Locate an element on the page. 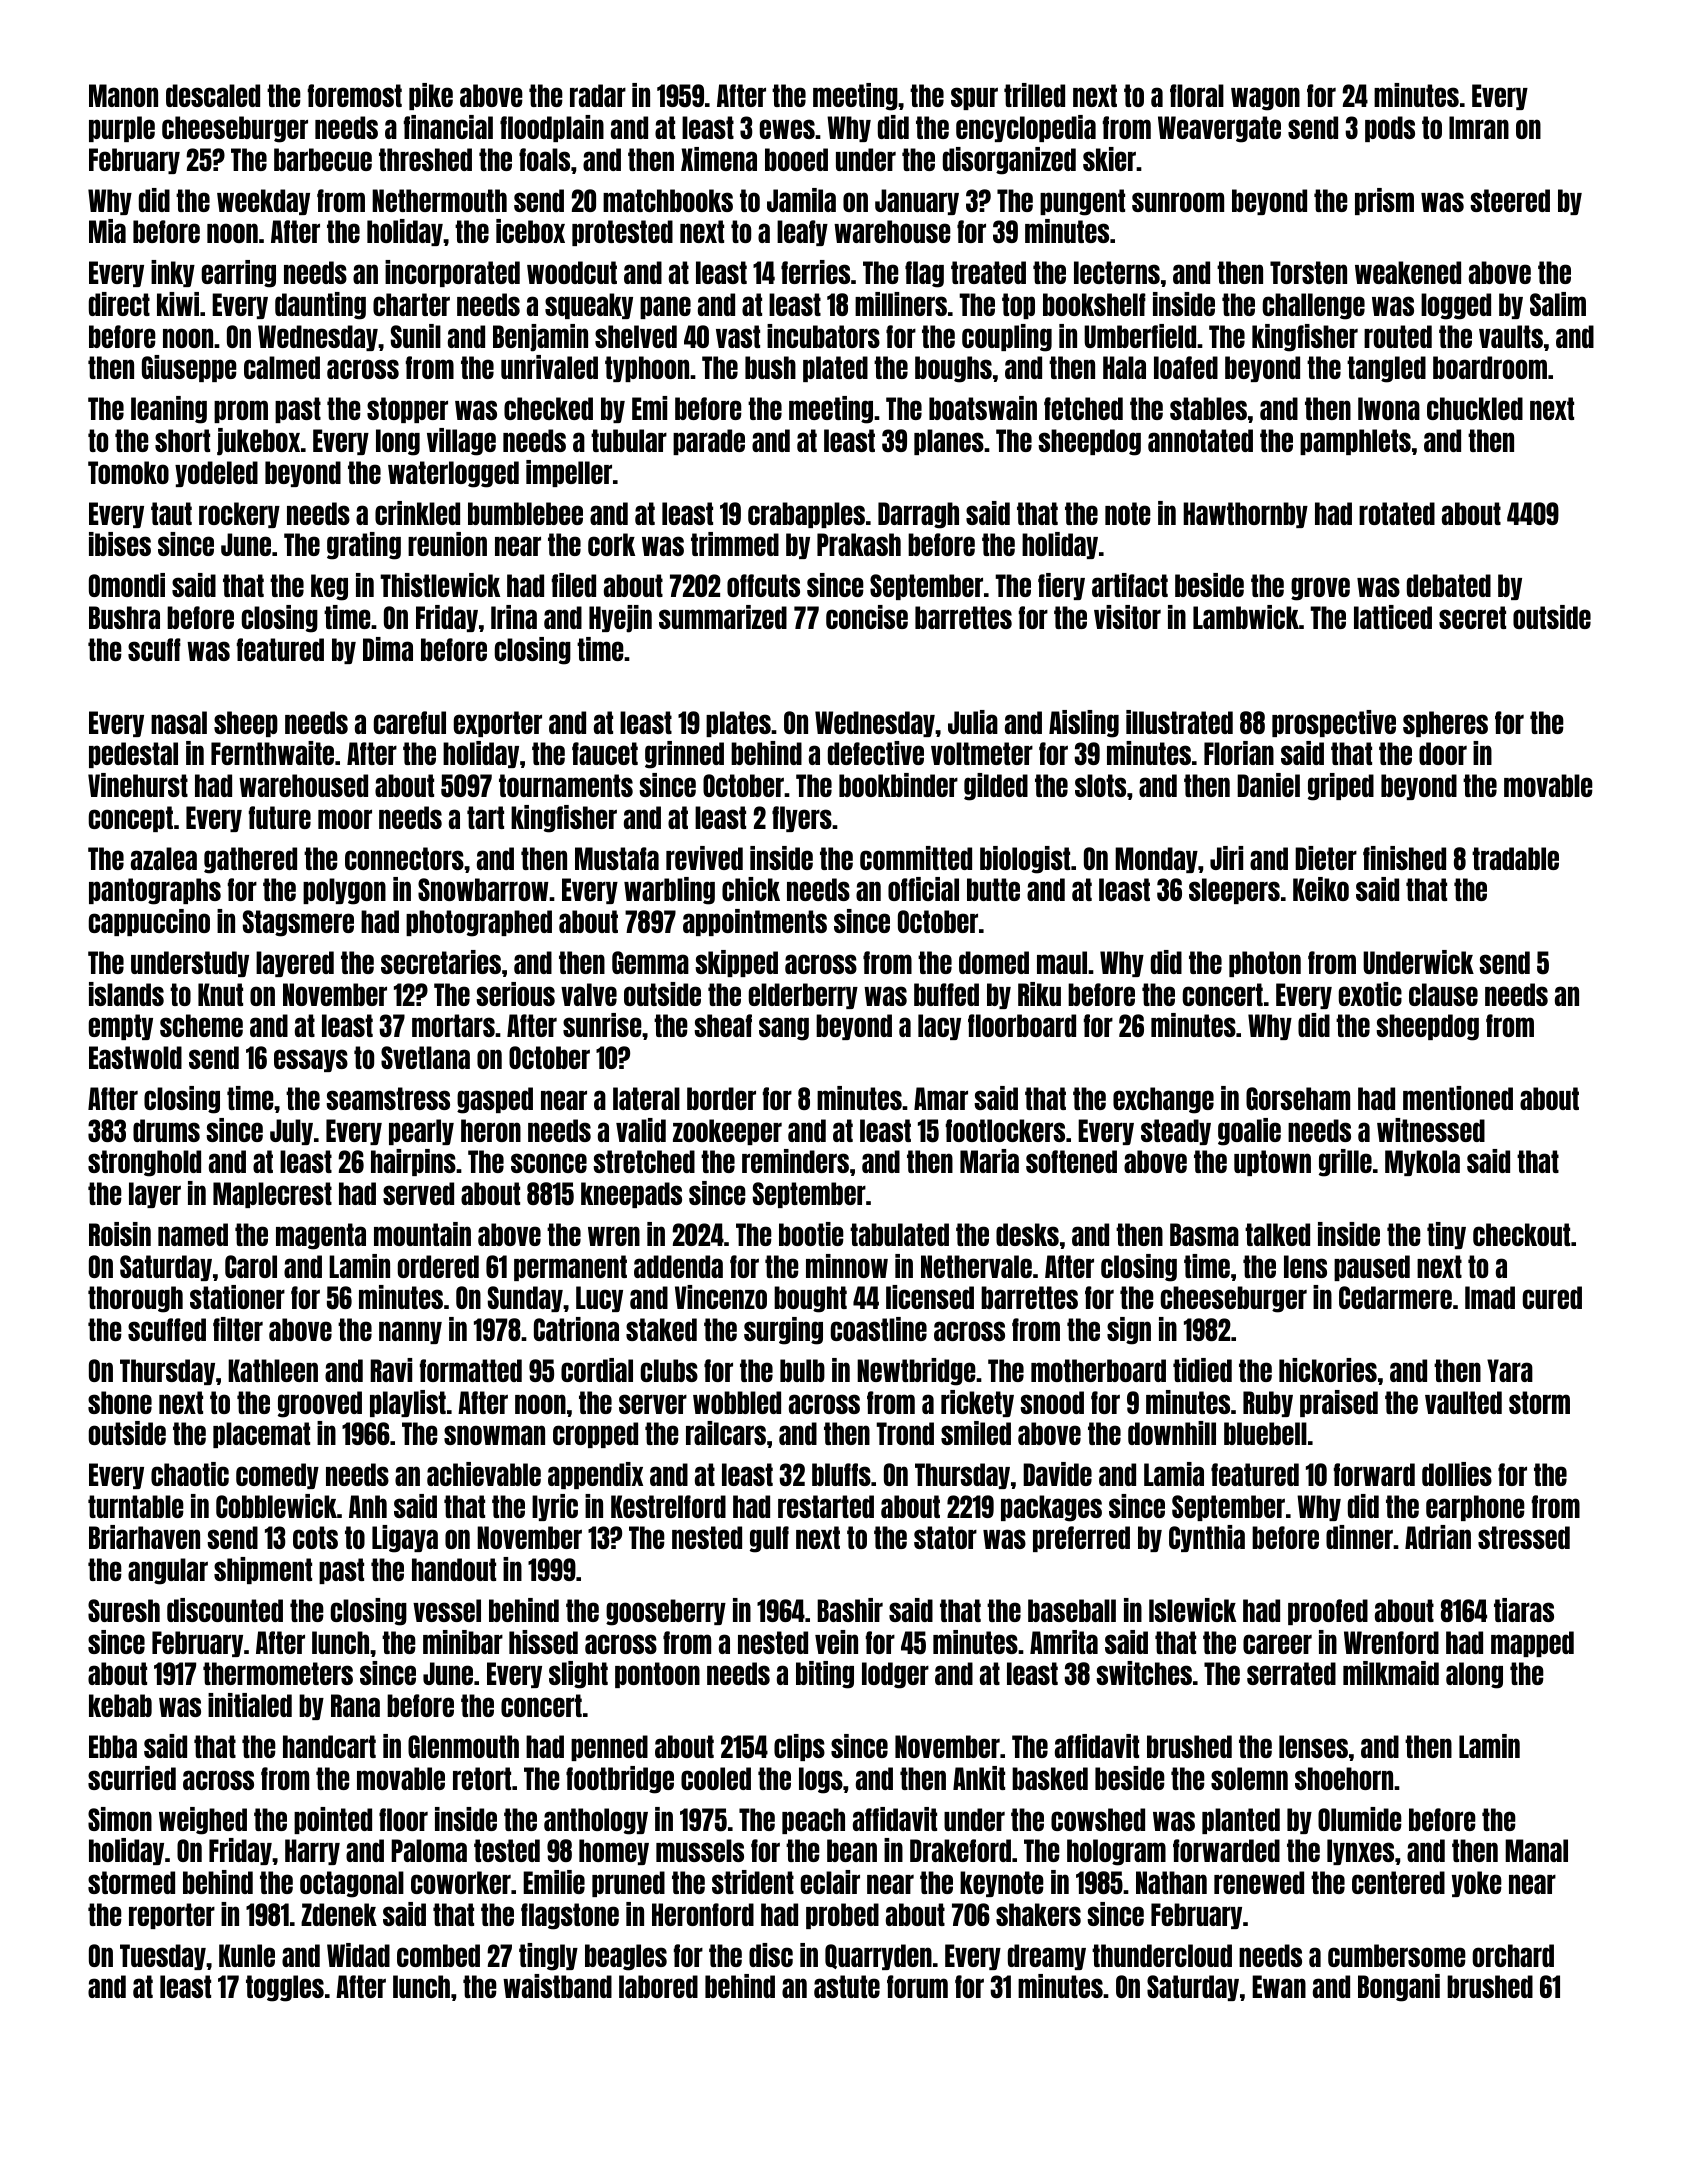 The image size is (1683, 2178). Adrian is located at coordinates (1438, 1537).
